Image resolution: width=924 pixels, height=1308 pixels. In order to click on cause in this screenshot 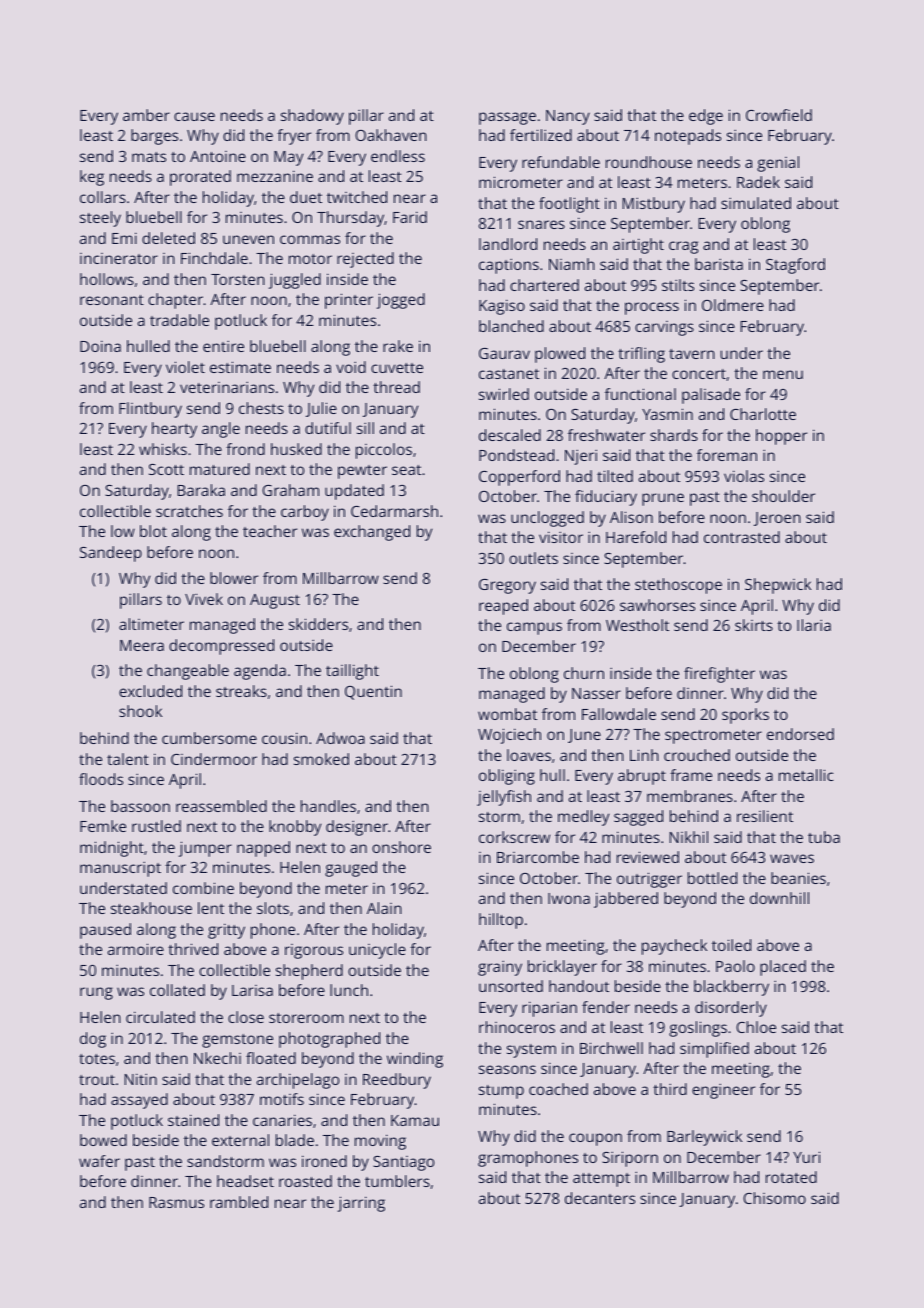, I will do `click(194, 116)`.
